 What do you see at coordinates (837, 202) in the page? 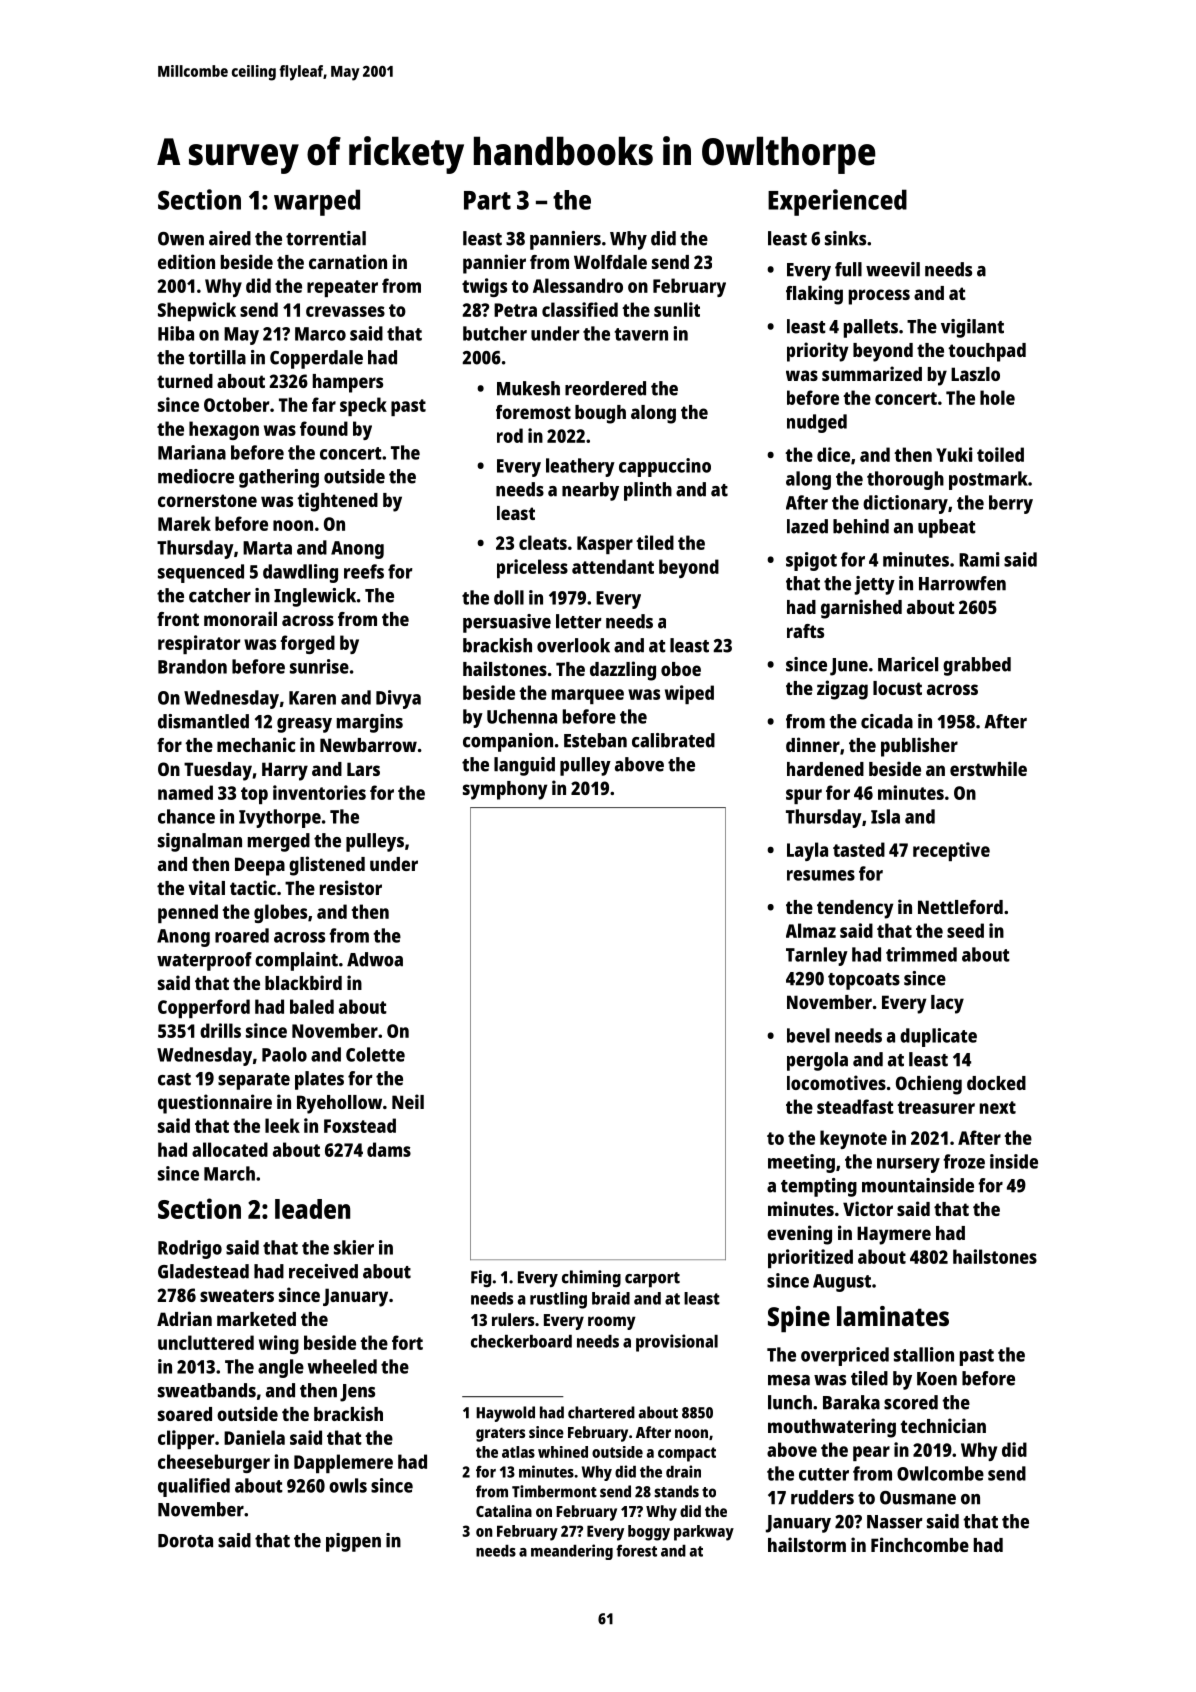
I see `Experienced` at bounding box center [837, 202].
